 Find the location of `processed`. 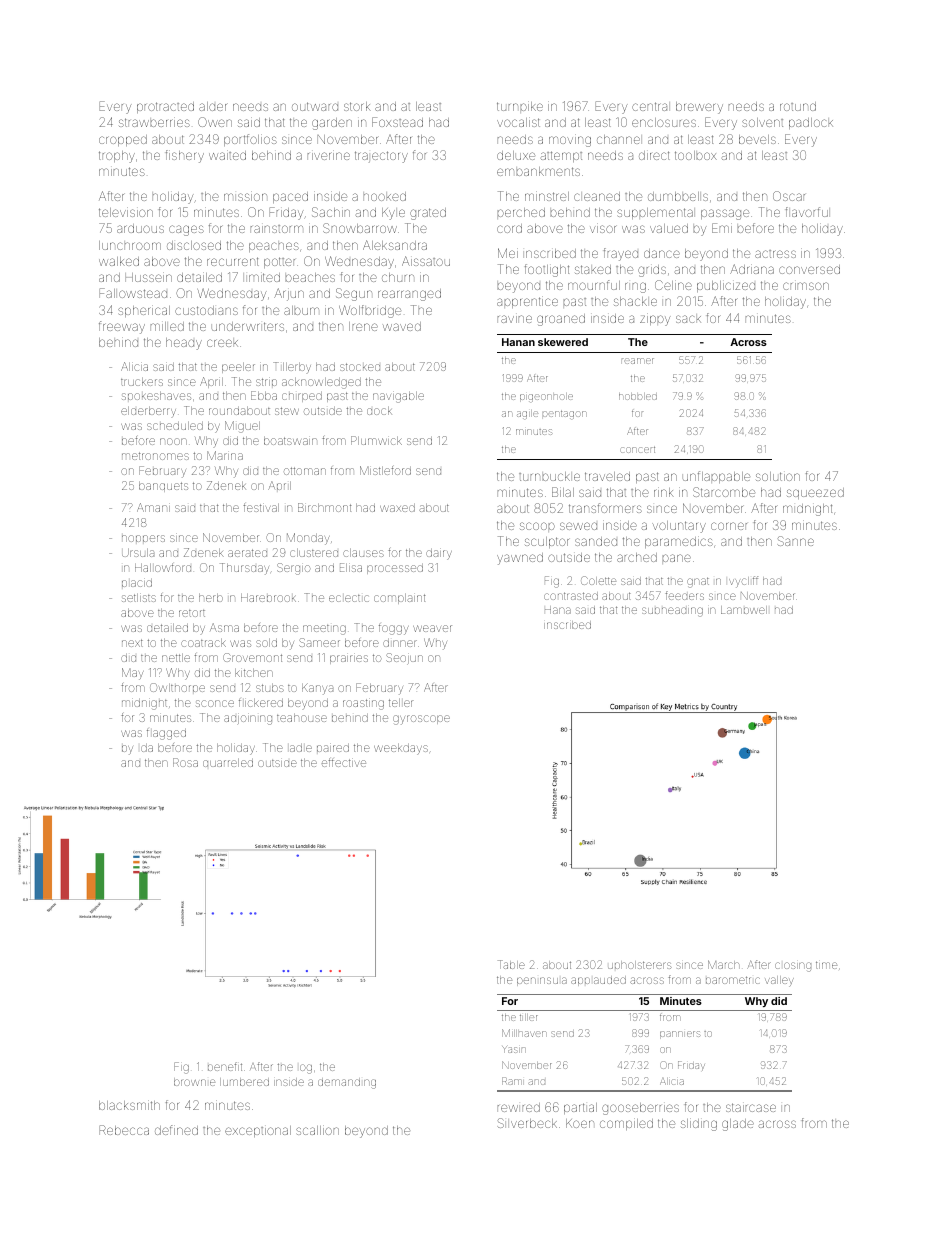

processed is located at coordinates (395, 569).
